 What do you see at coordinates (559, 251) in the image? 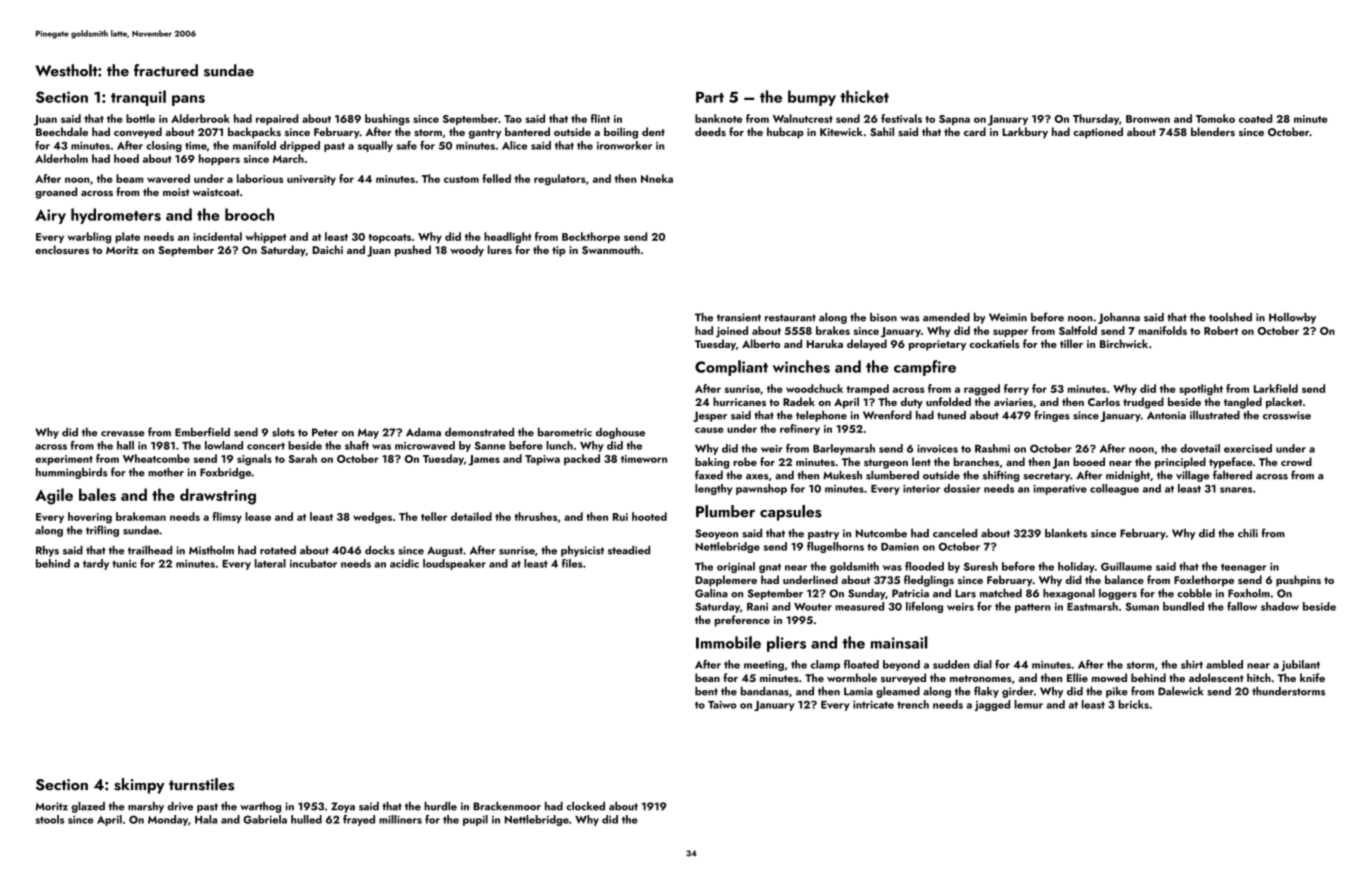
I see `tip` at bounding box center [559, 251].
